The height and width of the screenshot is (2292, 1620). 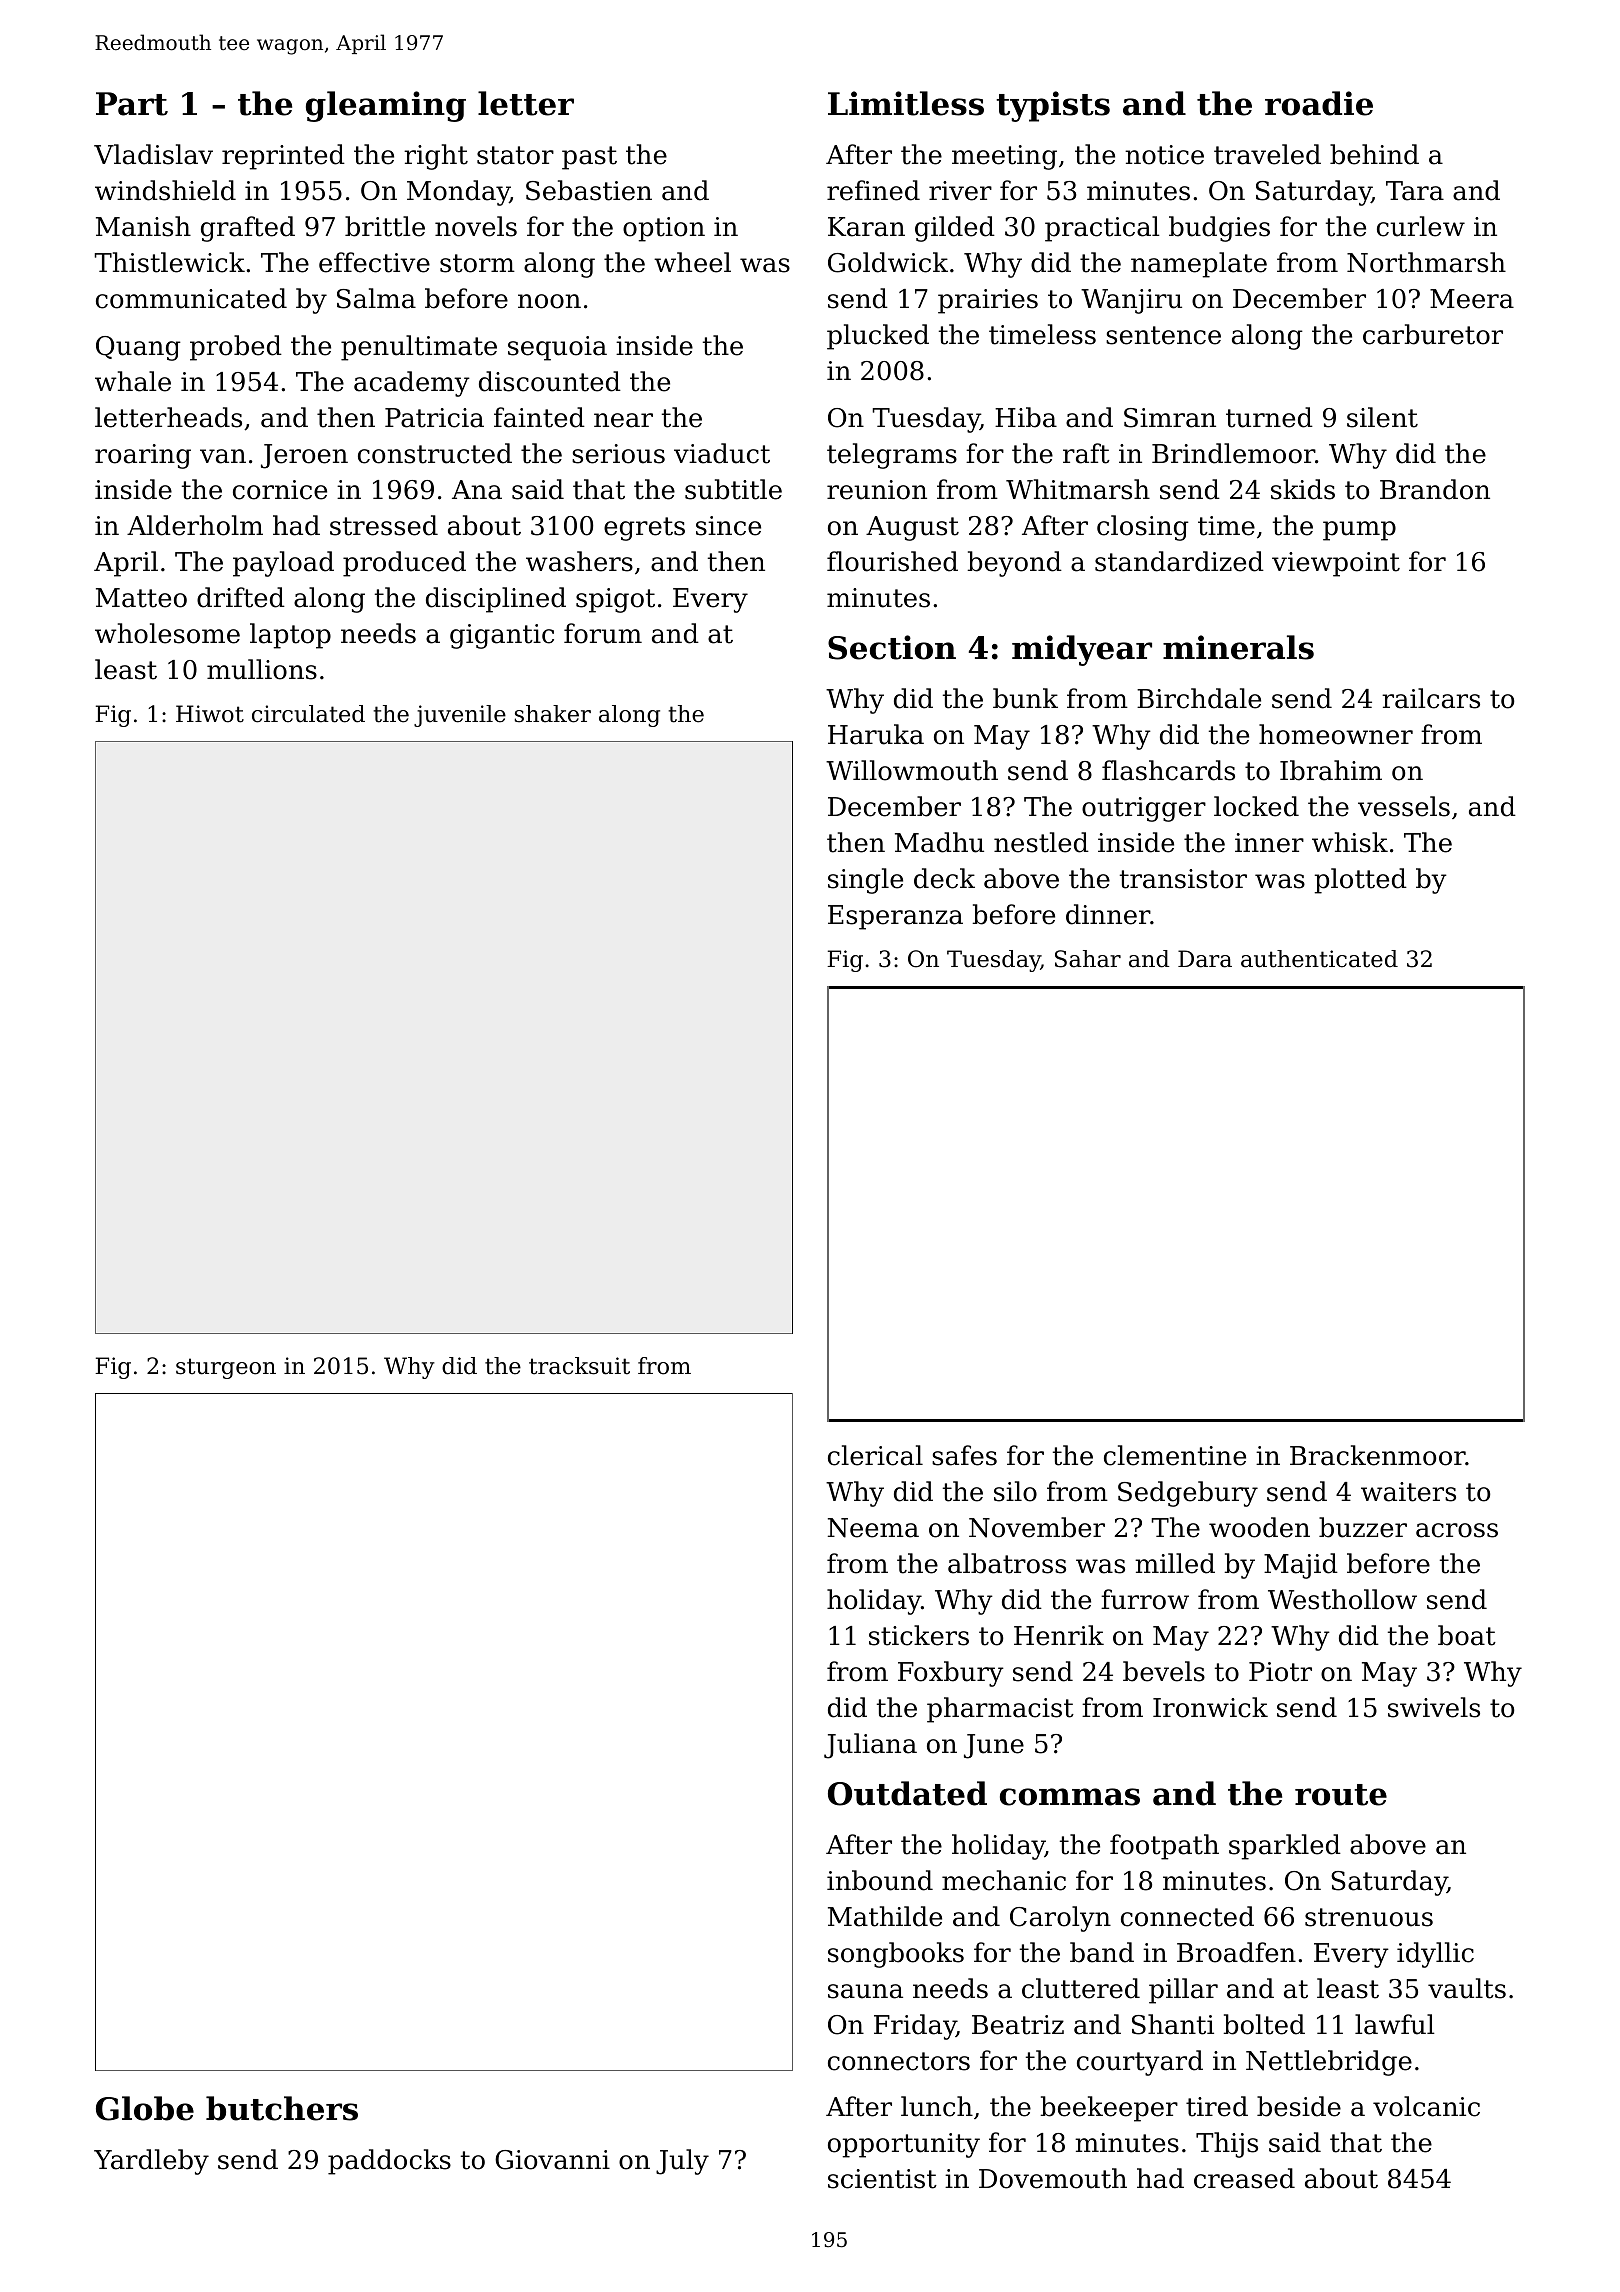 I want to click on butchers, so click(x=282, y=2108).
